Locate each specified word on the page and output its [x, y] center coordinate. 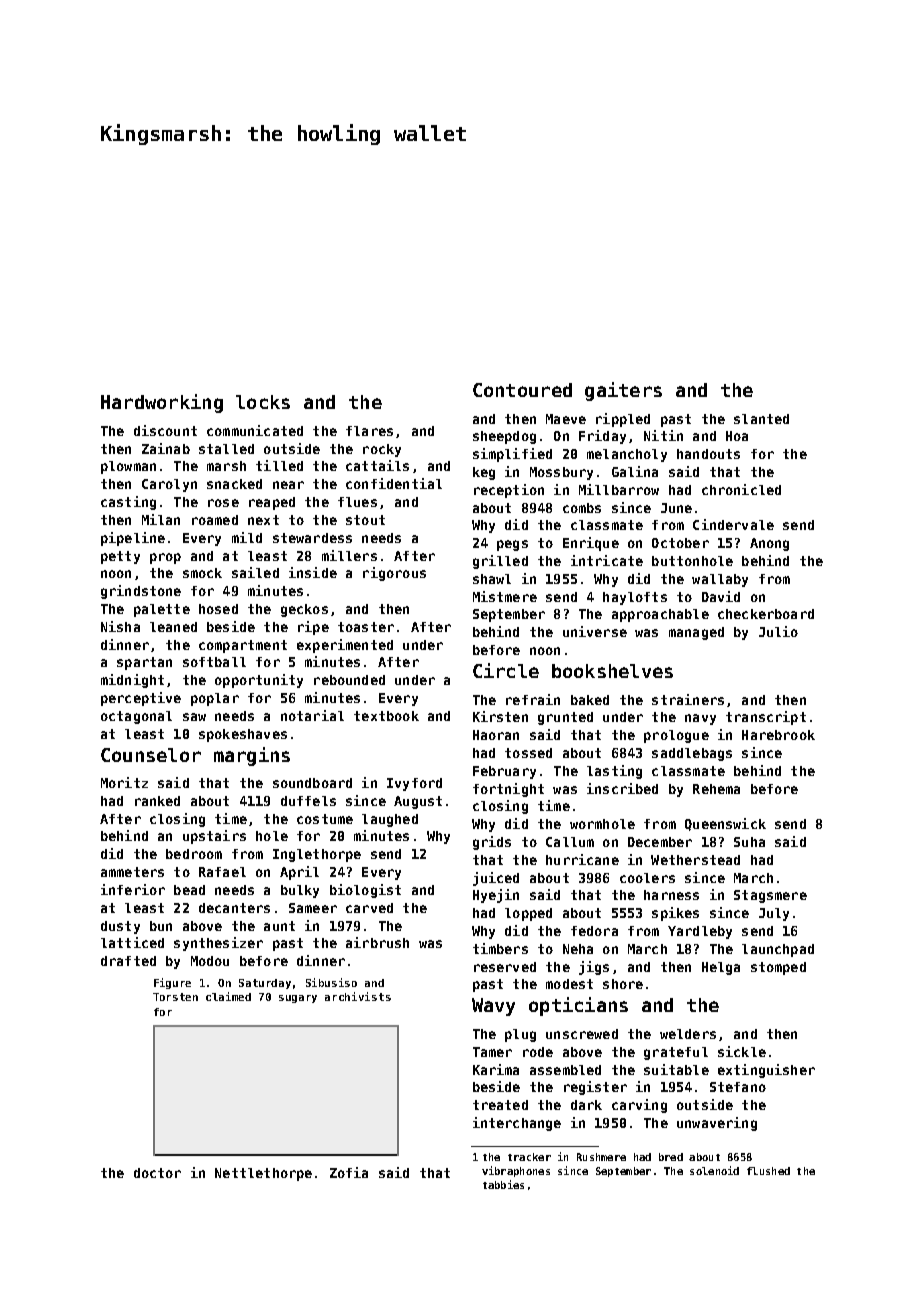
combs [582, 508]
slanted [761, 419]
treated [500, 1105]
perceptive [141, 699]
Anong [769, 544]
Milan [161, 519]
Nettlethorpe [263, 1174]
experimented [345, 646]
